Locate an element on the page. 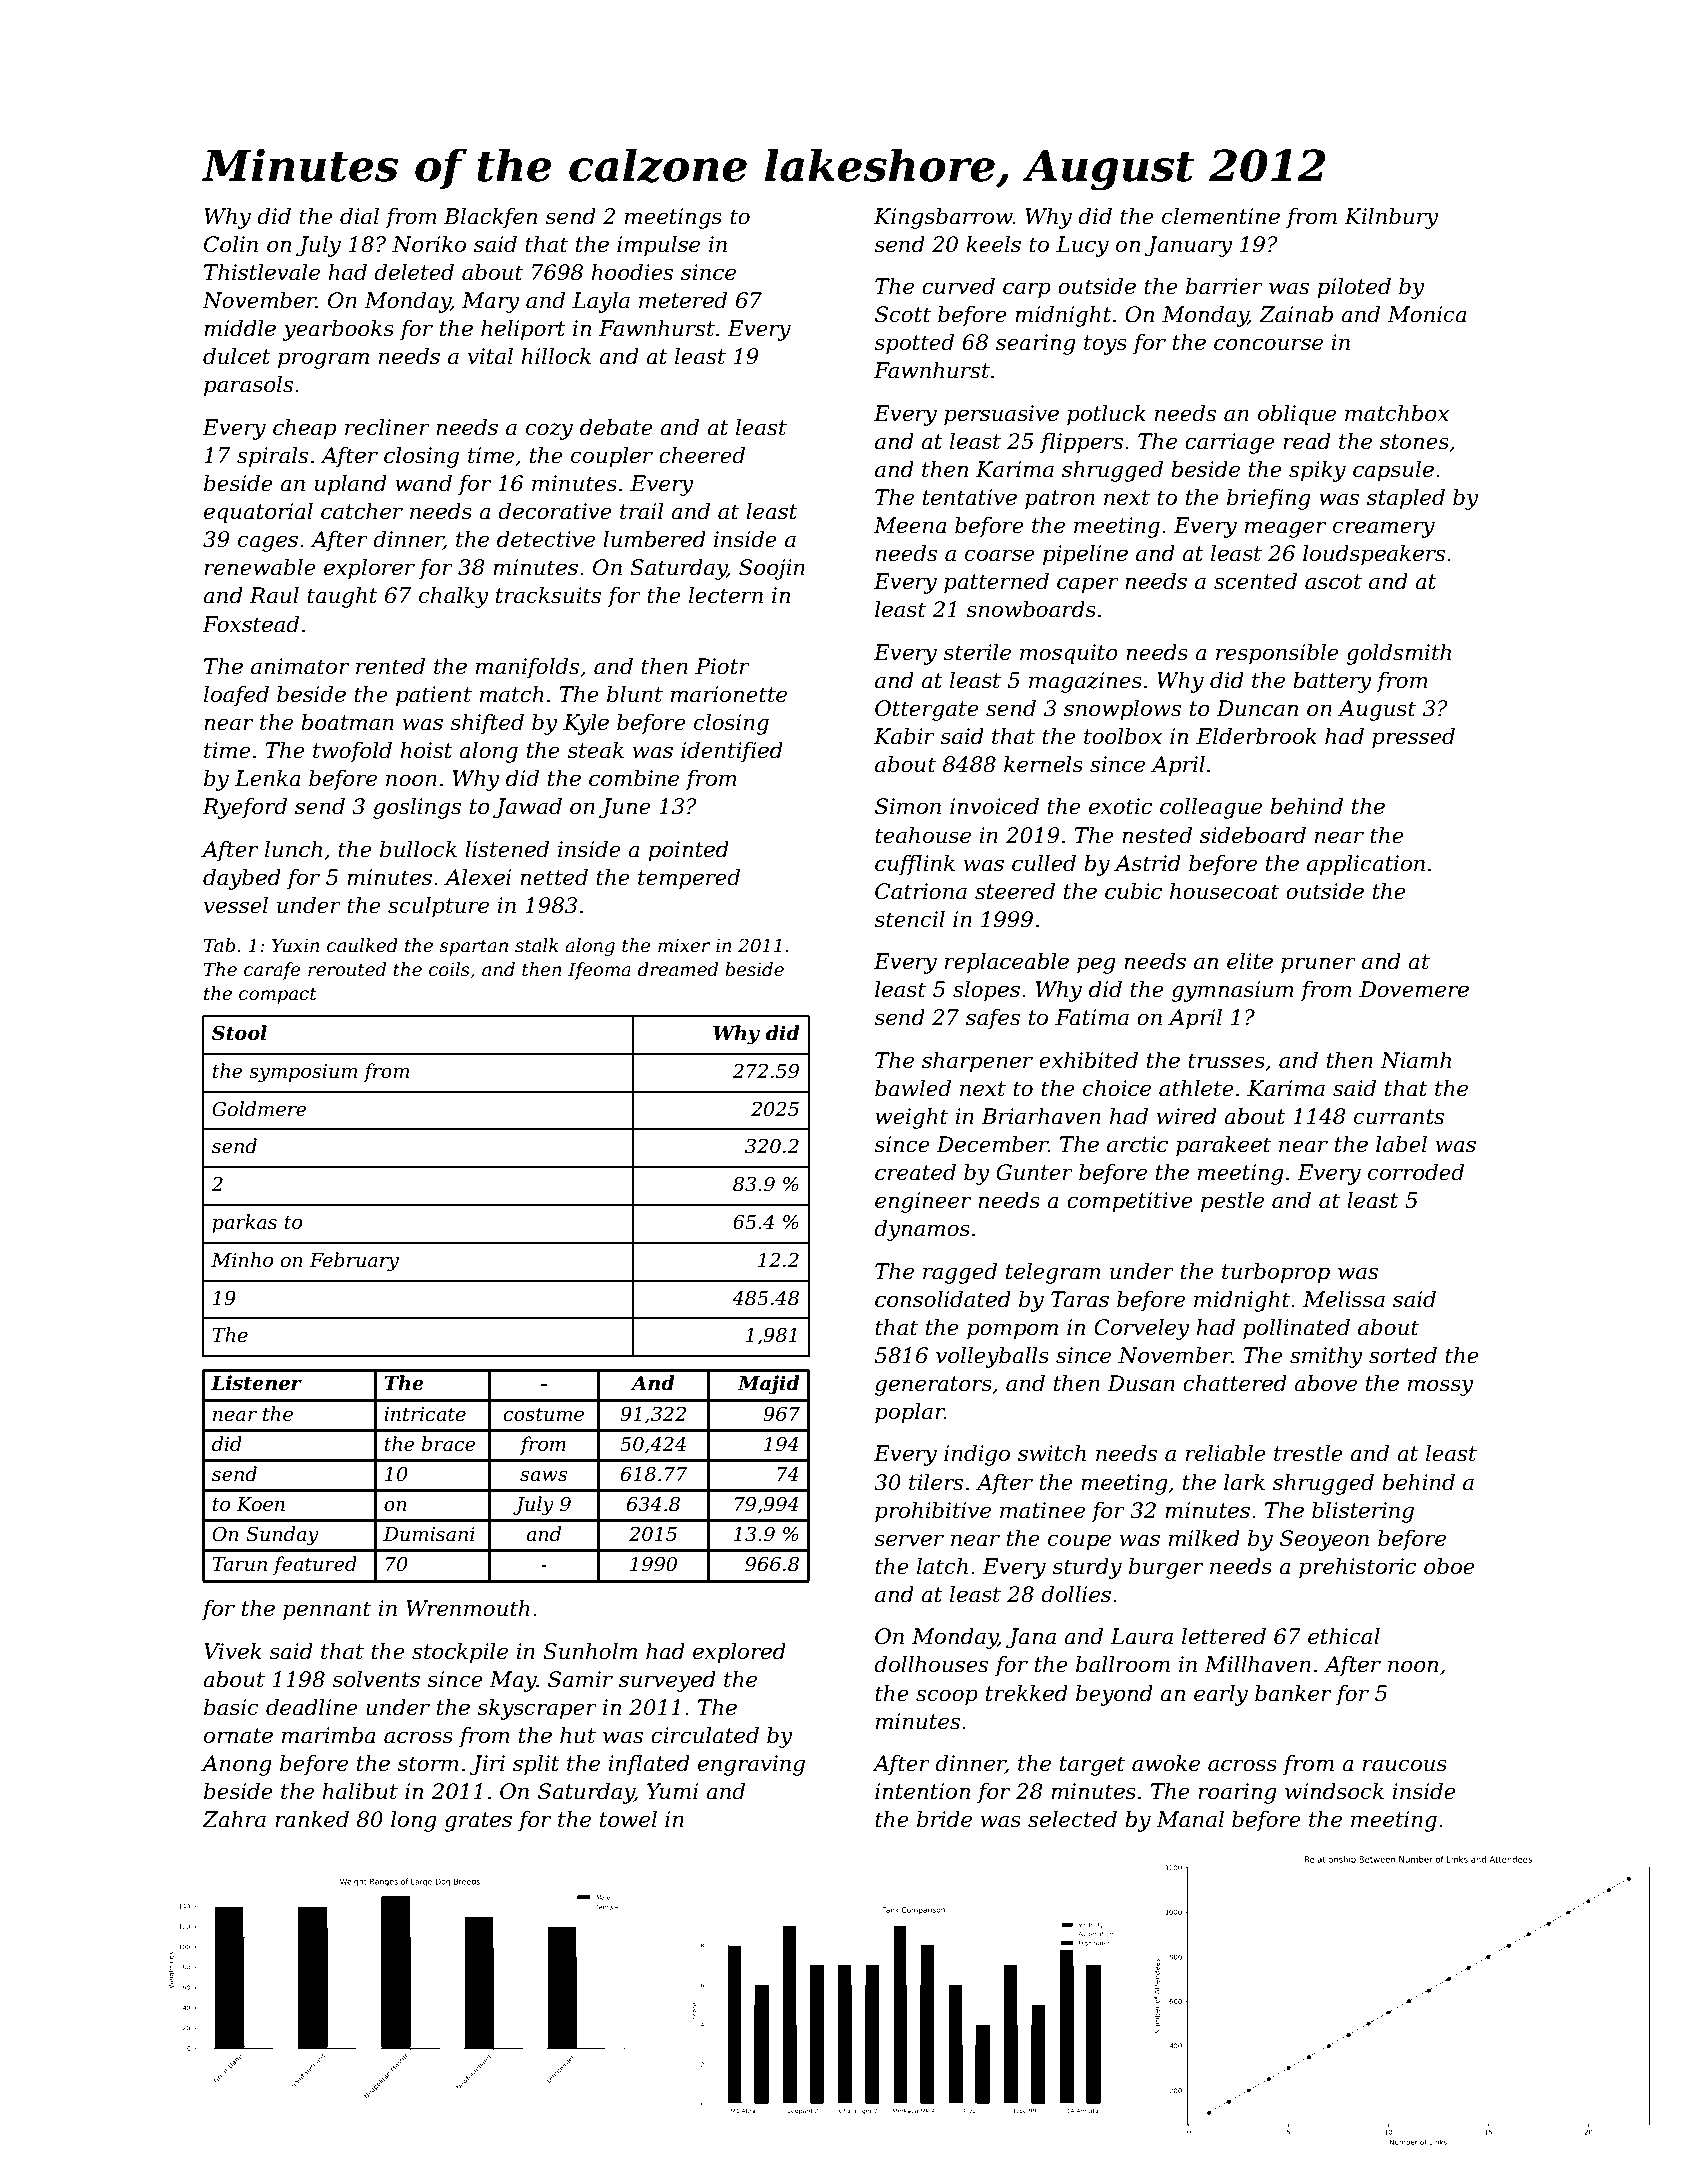 The height and width of the page is (2178, 1683). twofold is located at coordinates (352, 752).
